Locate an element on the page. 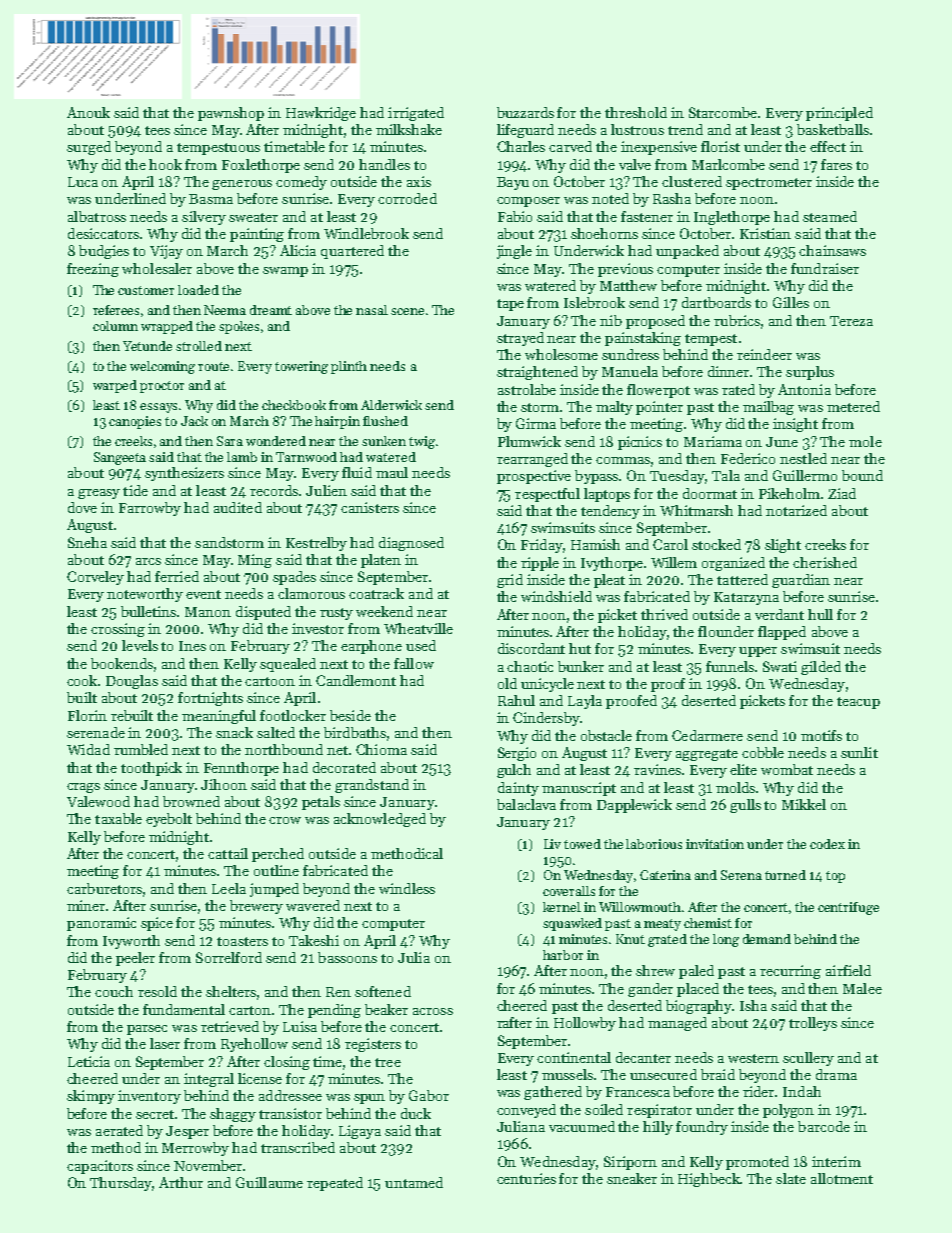 The width and height of the page is (952, 1233). Sangeeta is located at coordinates (120, 458).
